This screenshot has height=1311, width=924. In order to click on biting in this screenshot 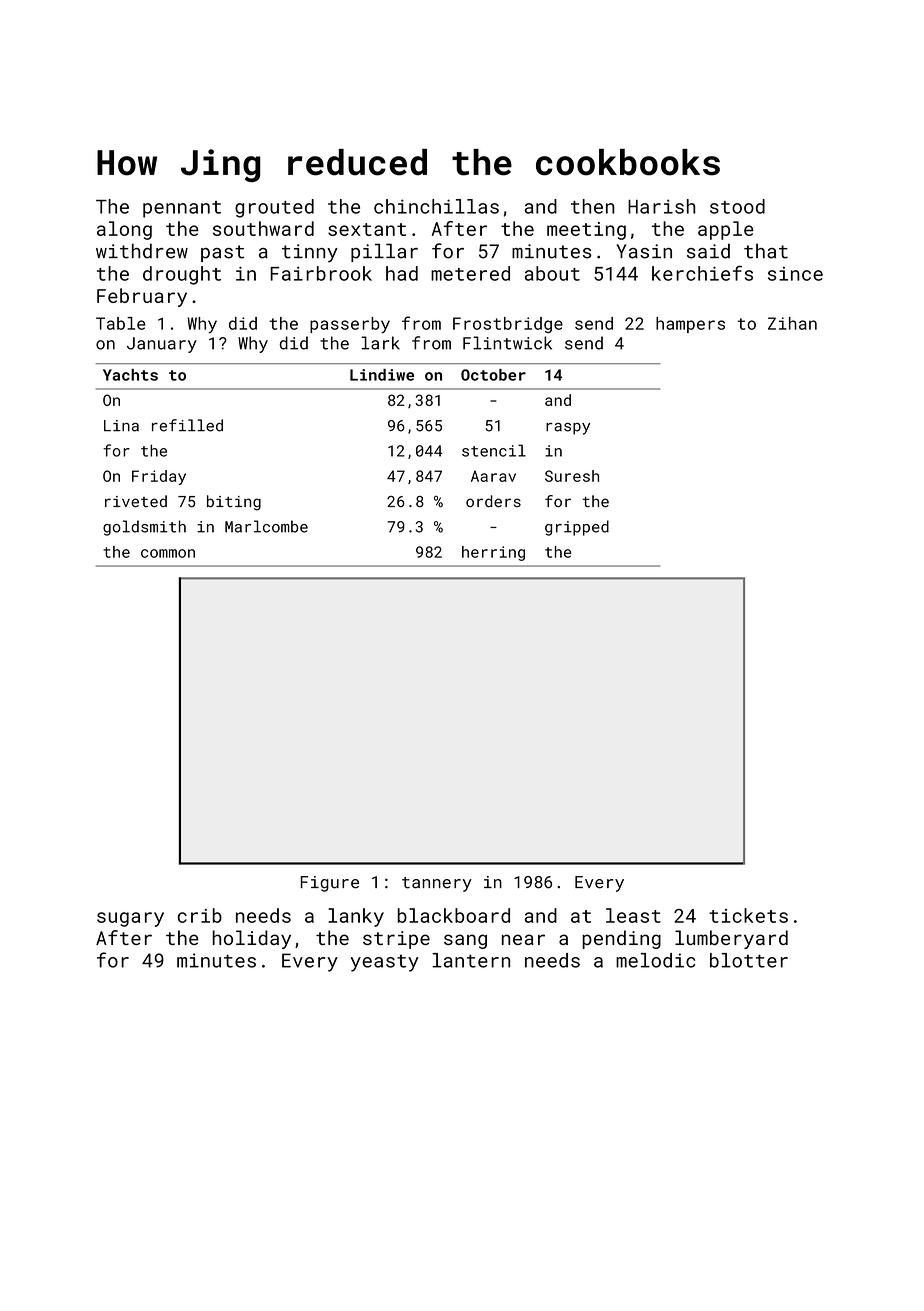, I will do `click(234, 503)`.
